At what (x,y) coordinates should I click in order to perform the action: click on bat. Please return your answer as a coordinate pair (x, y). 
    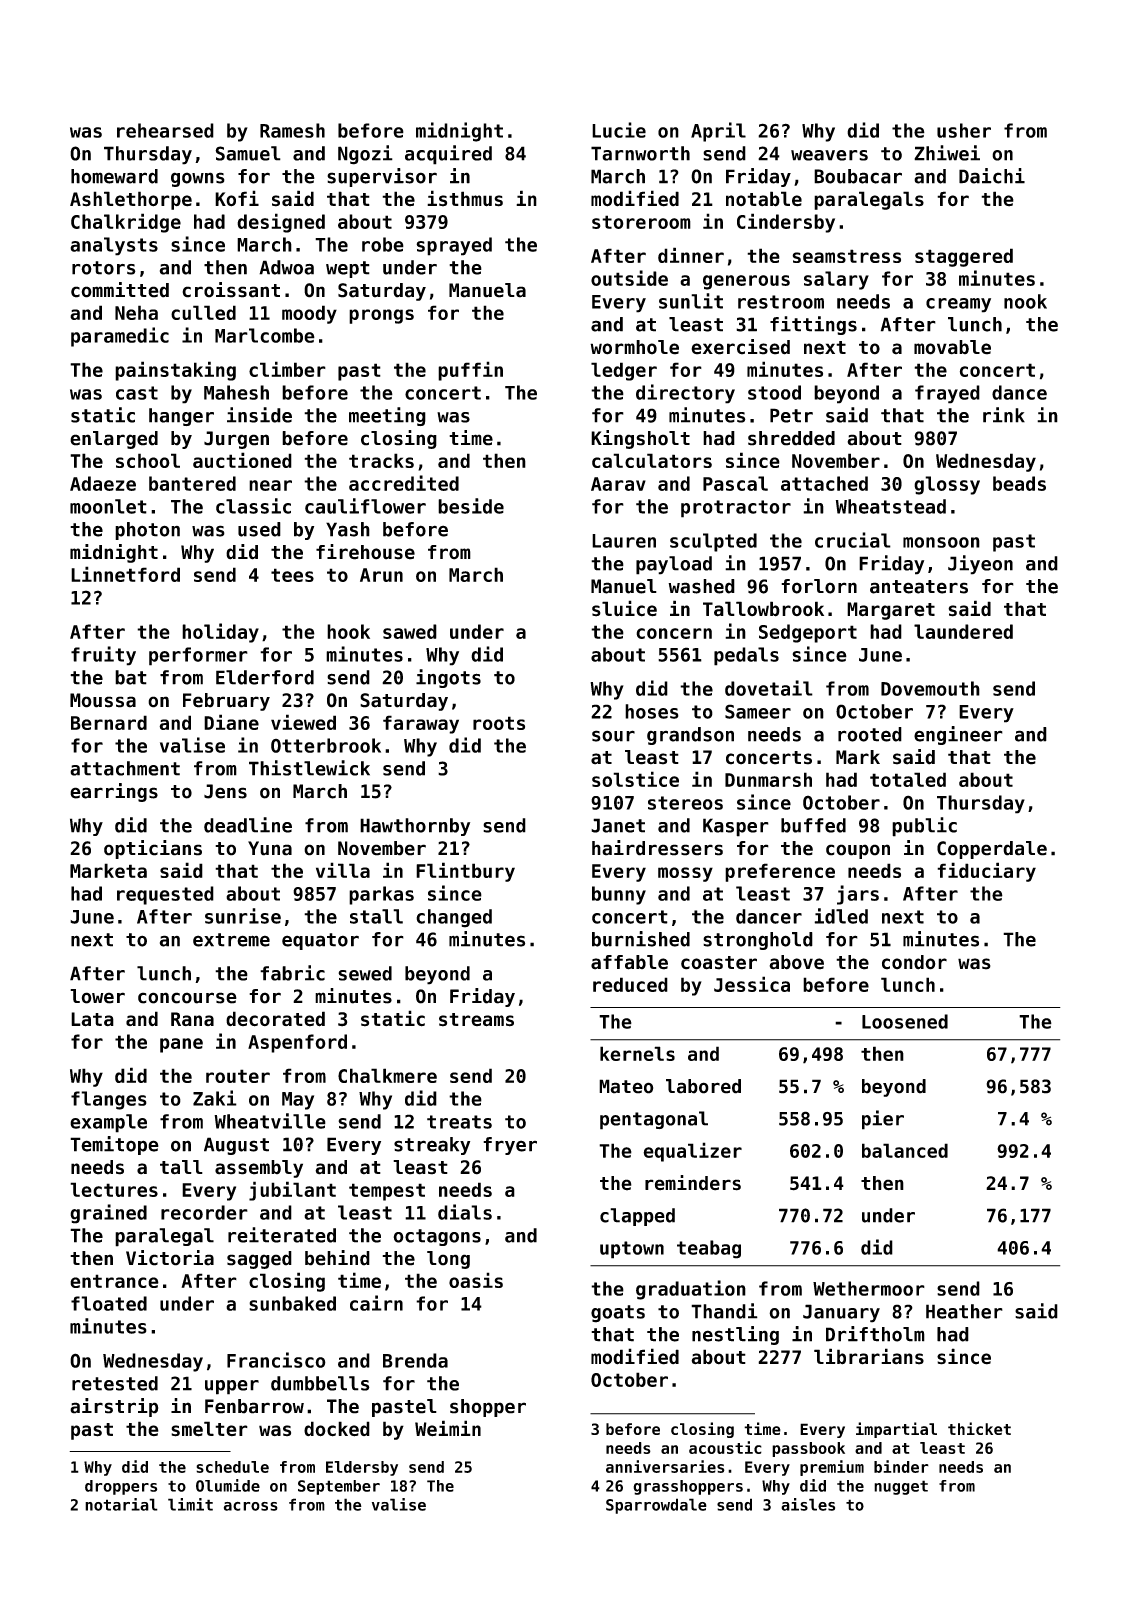
    Looking at the image, I should click on (131, 677).
